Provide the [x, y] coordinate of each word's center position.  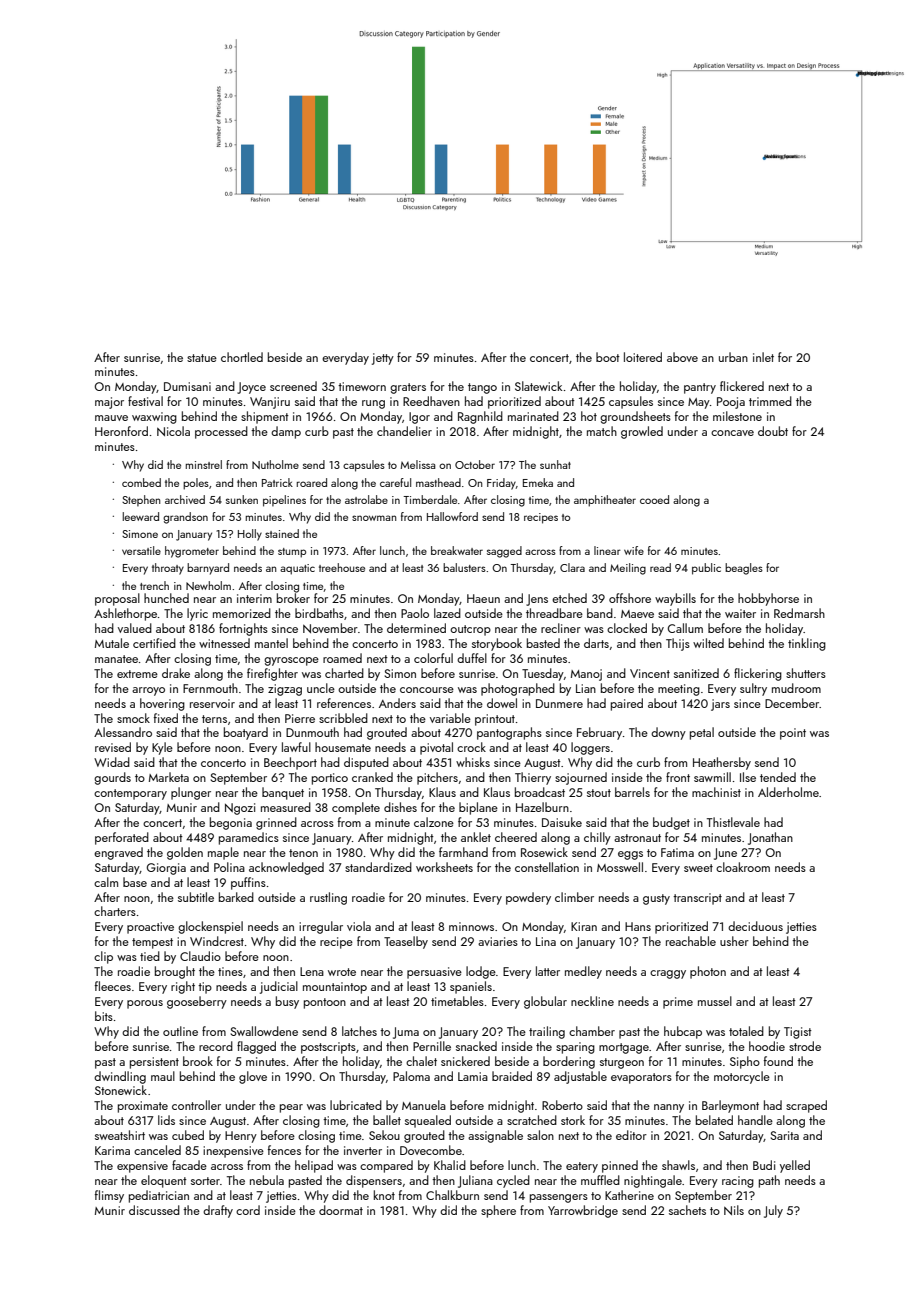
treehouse [342, 567]
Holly [250, 535]
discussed [154, 1210]
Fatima [677, 852]
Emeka [538, 482]
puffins [248, 883]
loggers [590, 748]
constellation [547, 867]
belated [714, 1120]
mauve [111, 418]
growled [642, 432]
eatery [582, 1167]
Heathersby [722, 763]
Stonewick [121, 1090]
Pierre [300, 718]
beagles [744, 569]
